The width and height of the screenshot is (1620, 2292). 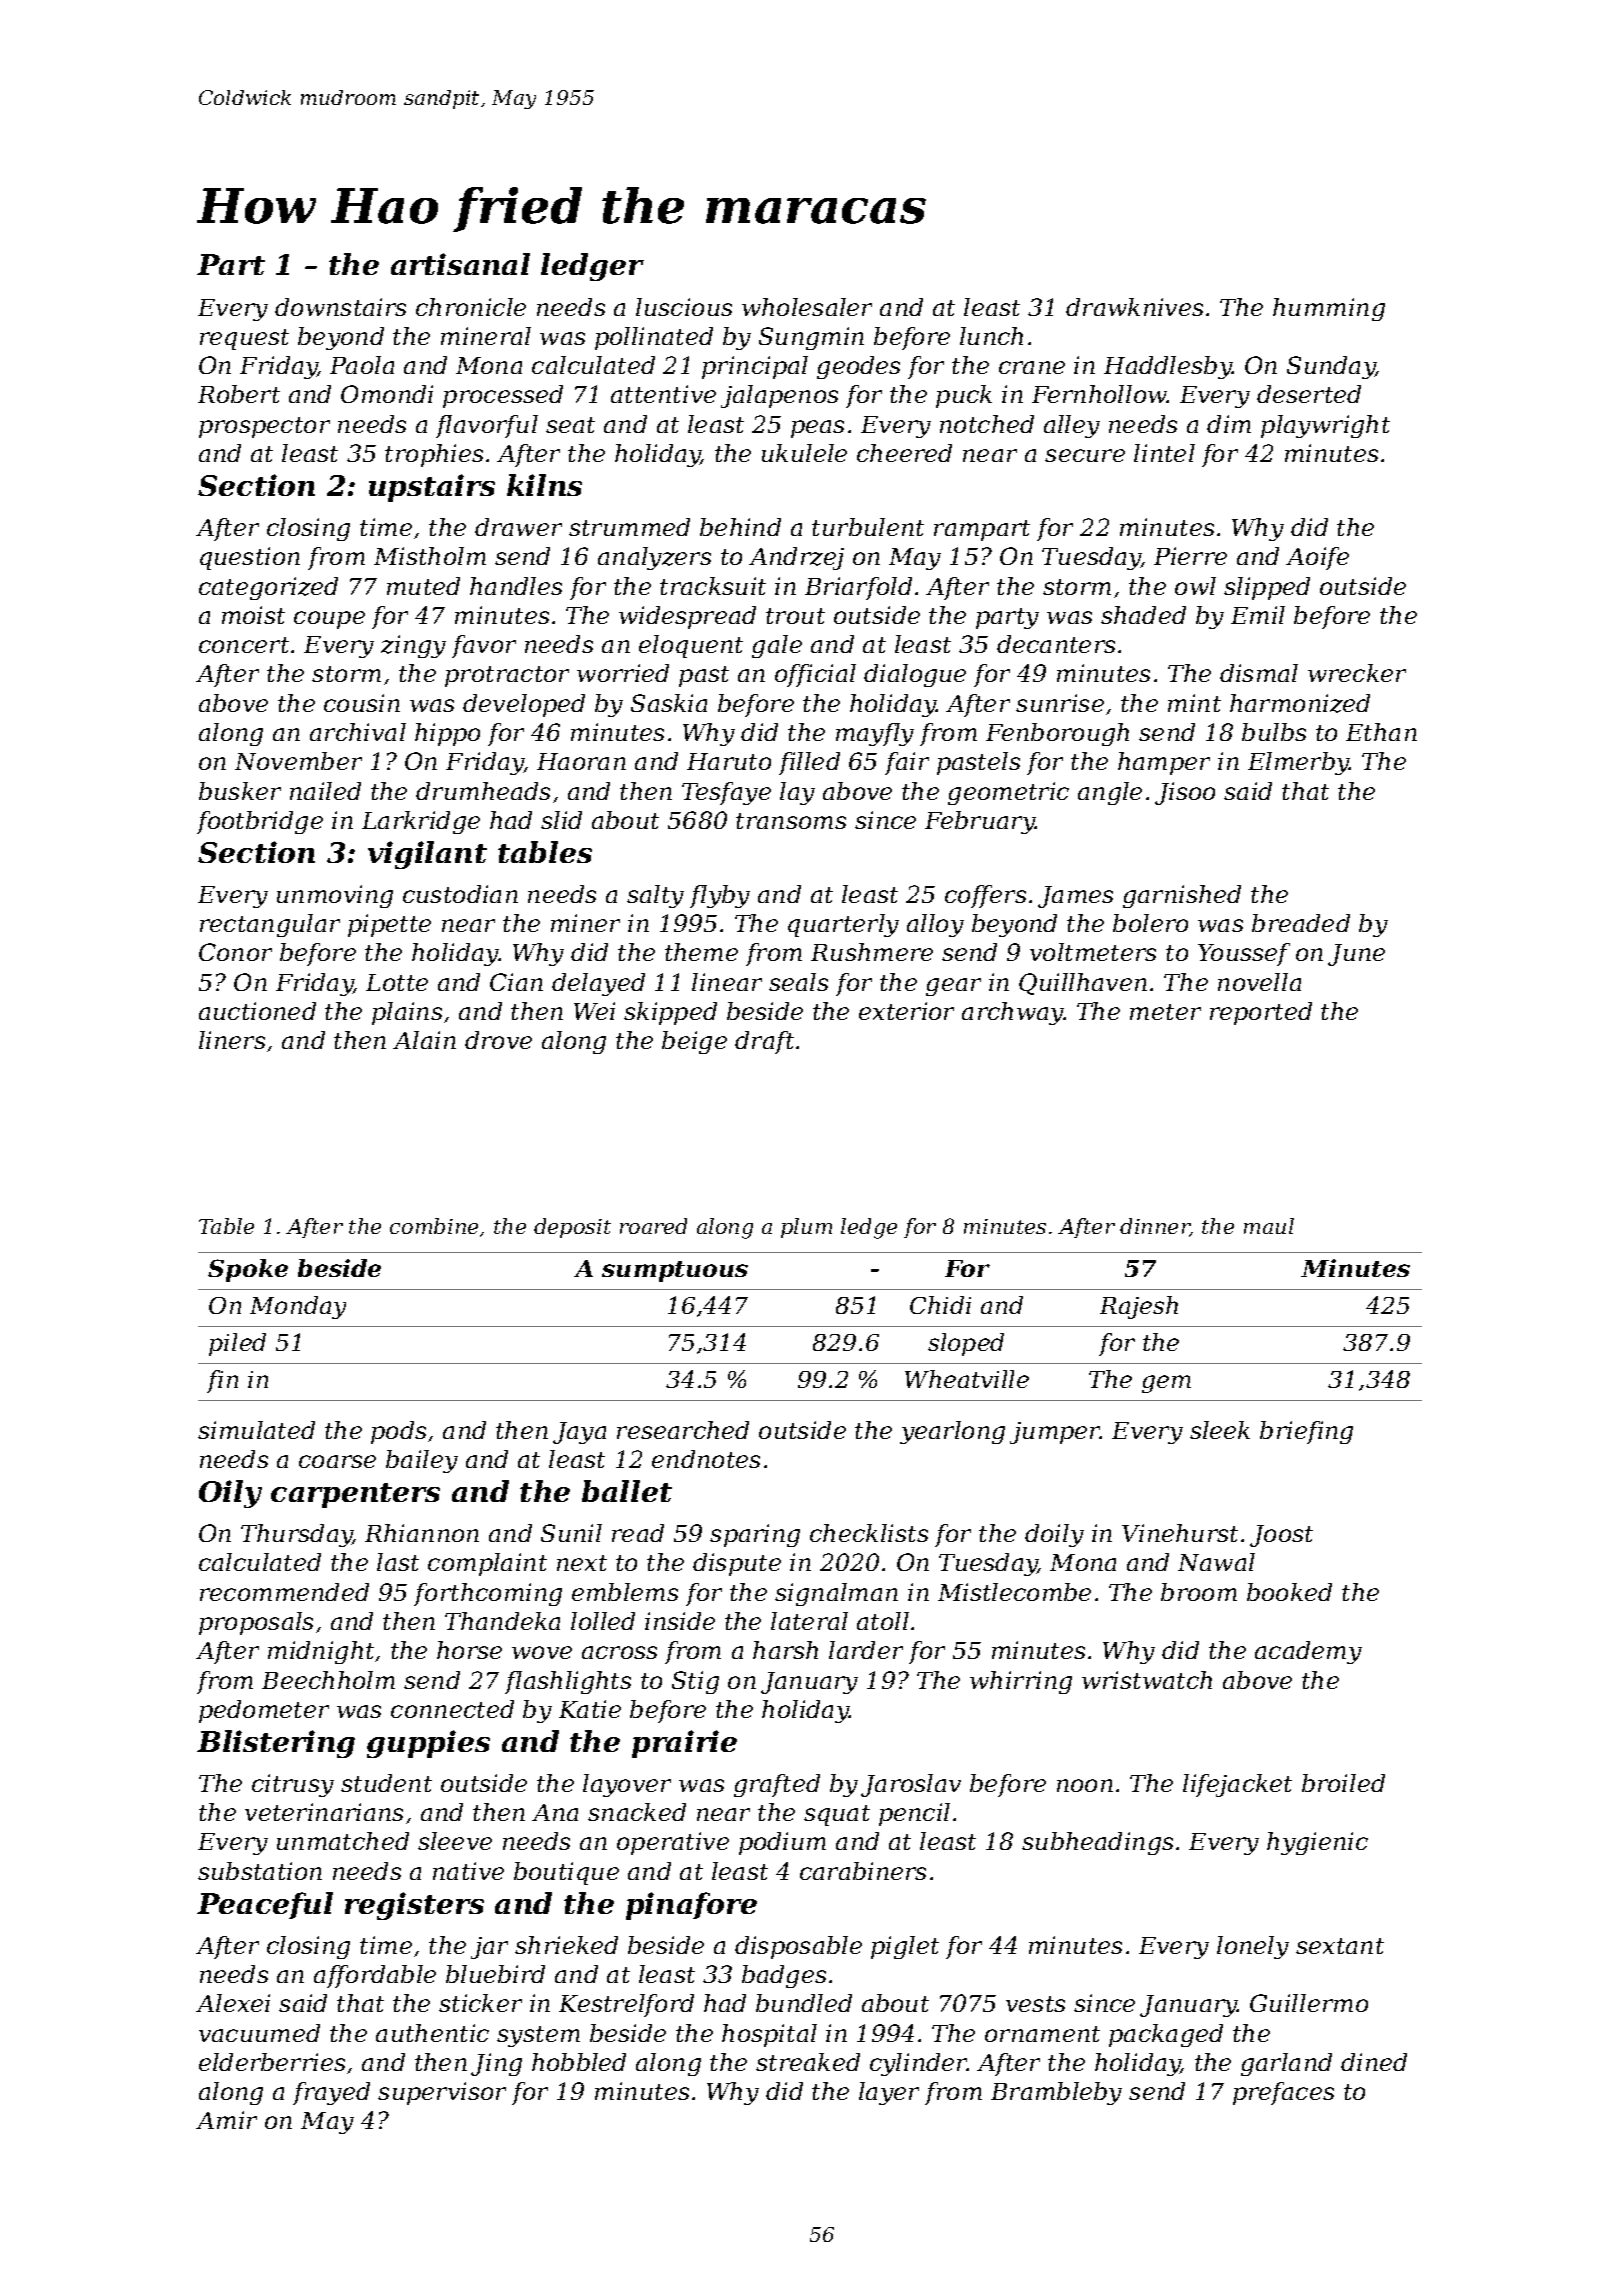 What do you see at coordinates (1317, 558) in the screenshot?
I see `Aoife` at bounding box center [1317, 558].
